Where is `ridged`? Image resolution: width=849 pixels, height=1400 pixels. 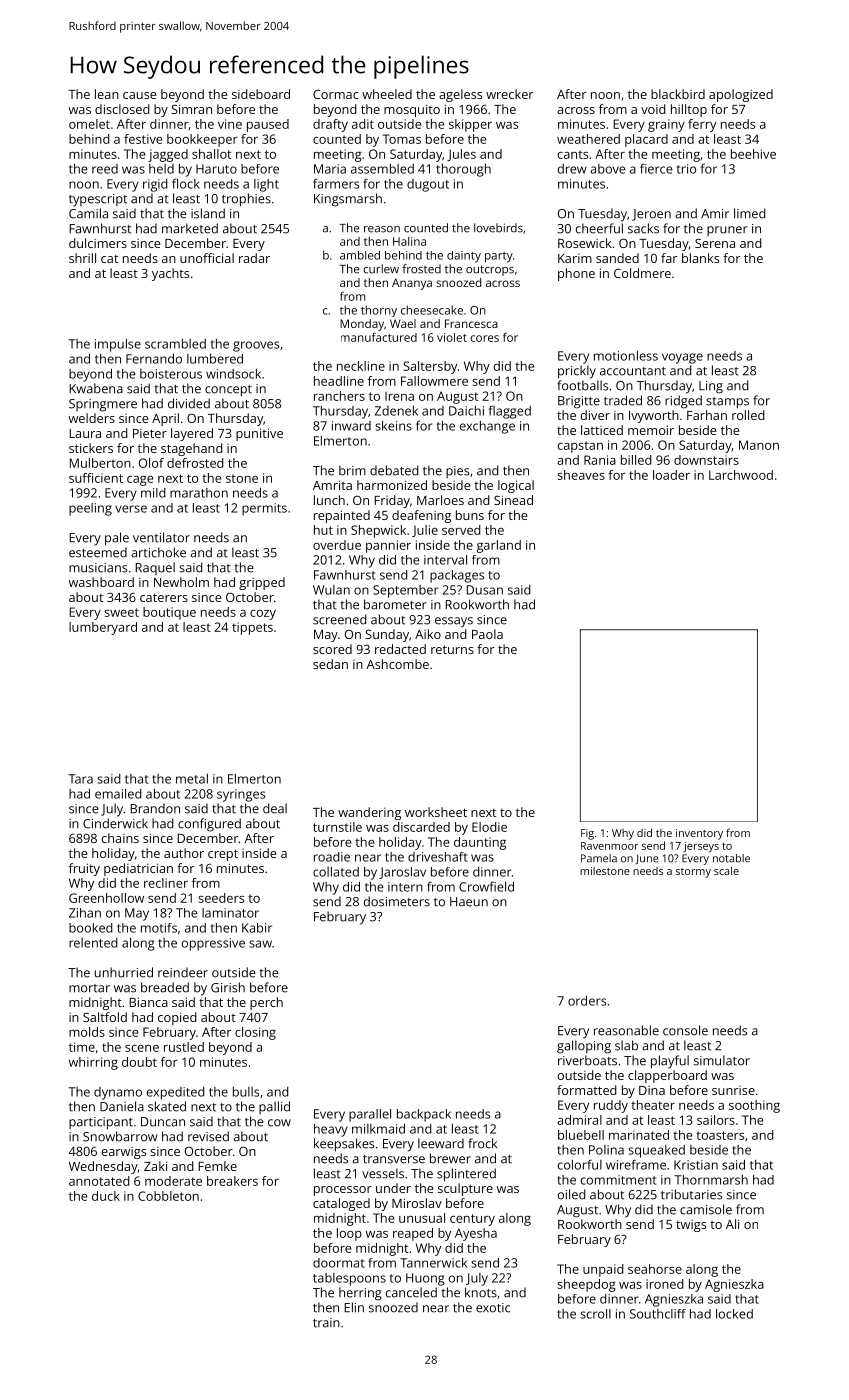 ridged is located at coordinates (683, 402).
